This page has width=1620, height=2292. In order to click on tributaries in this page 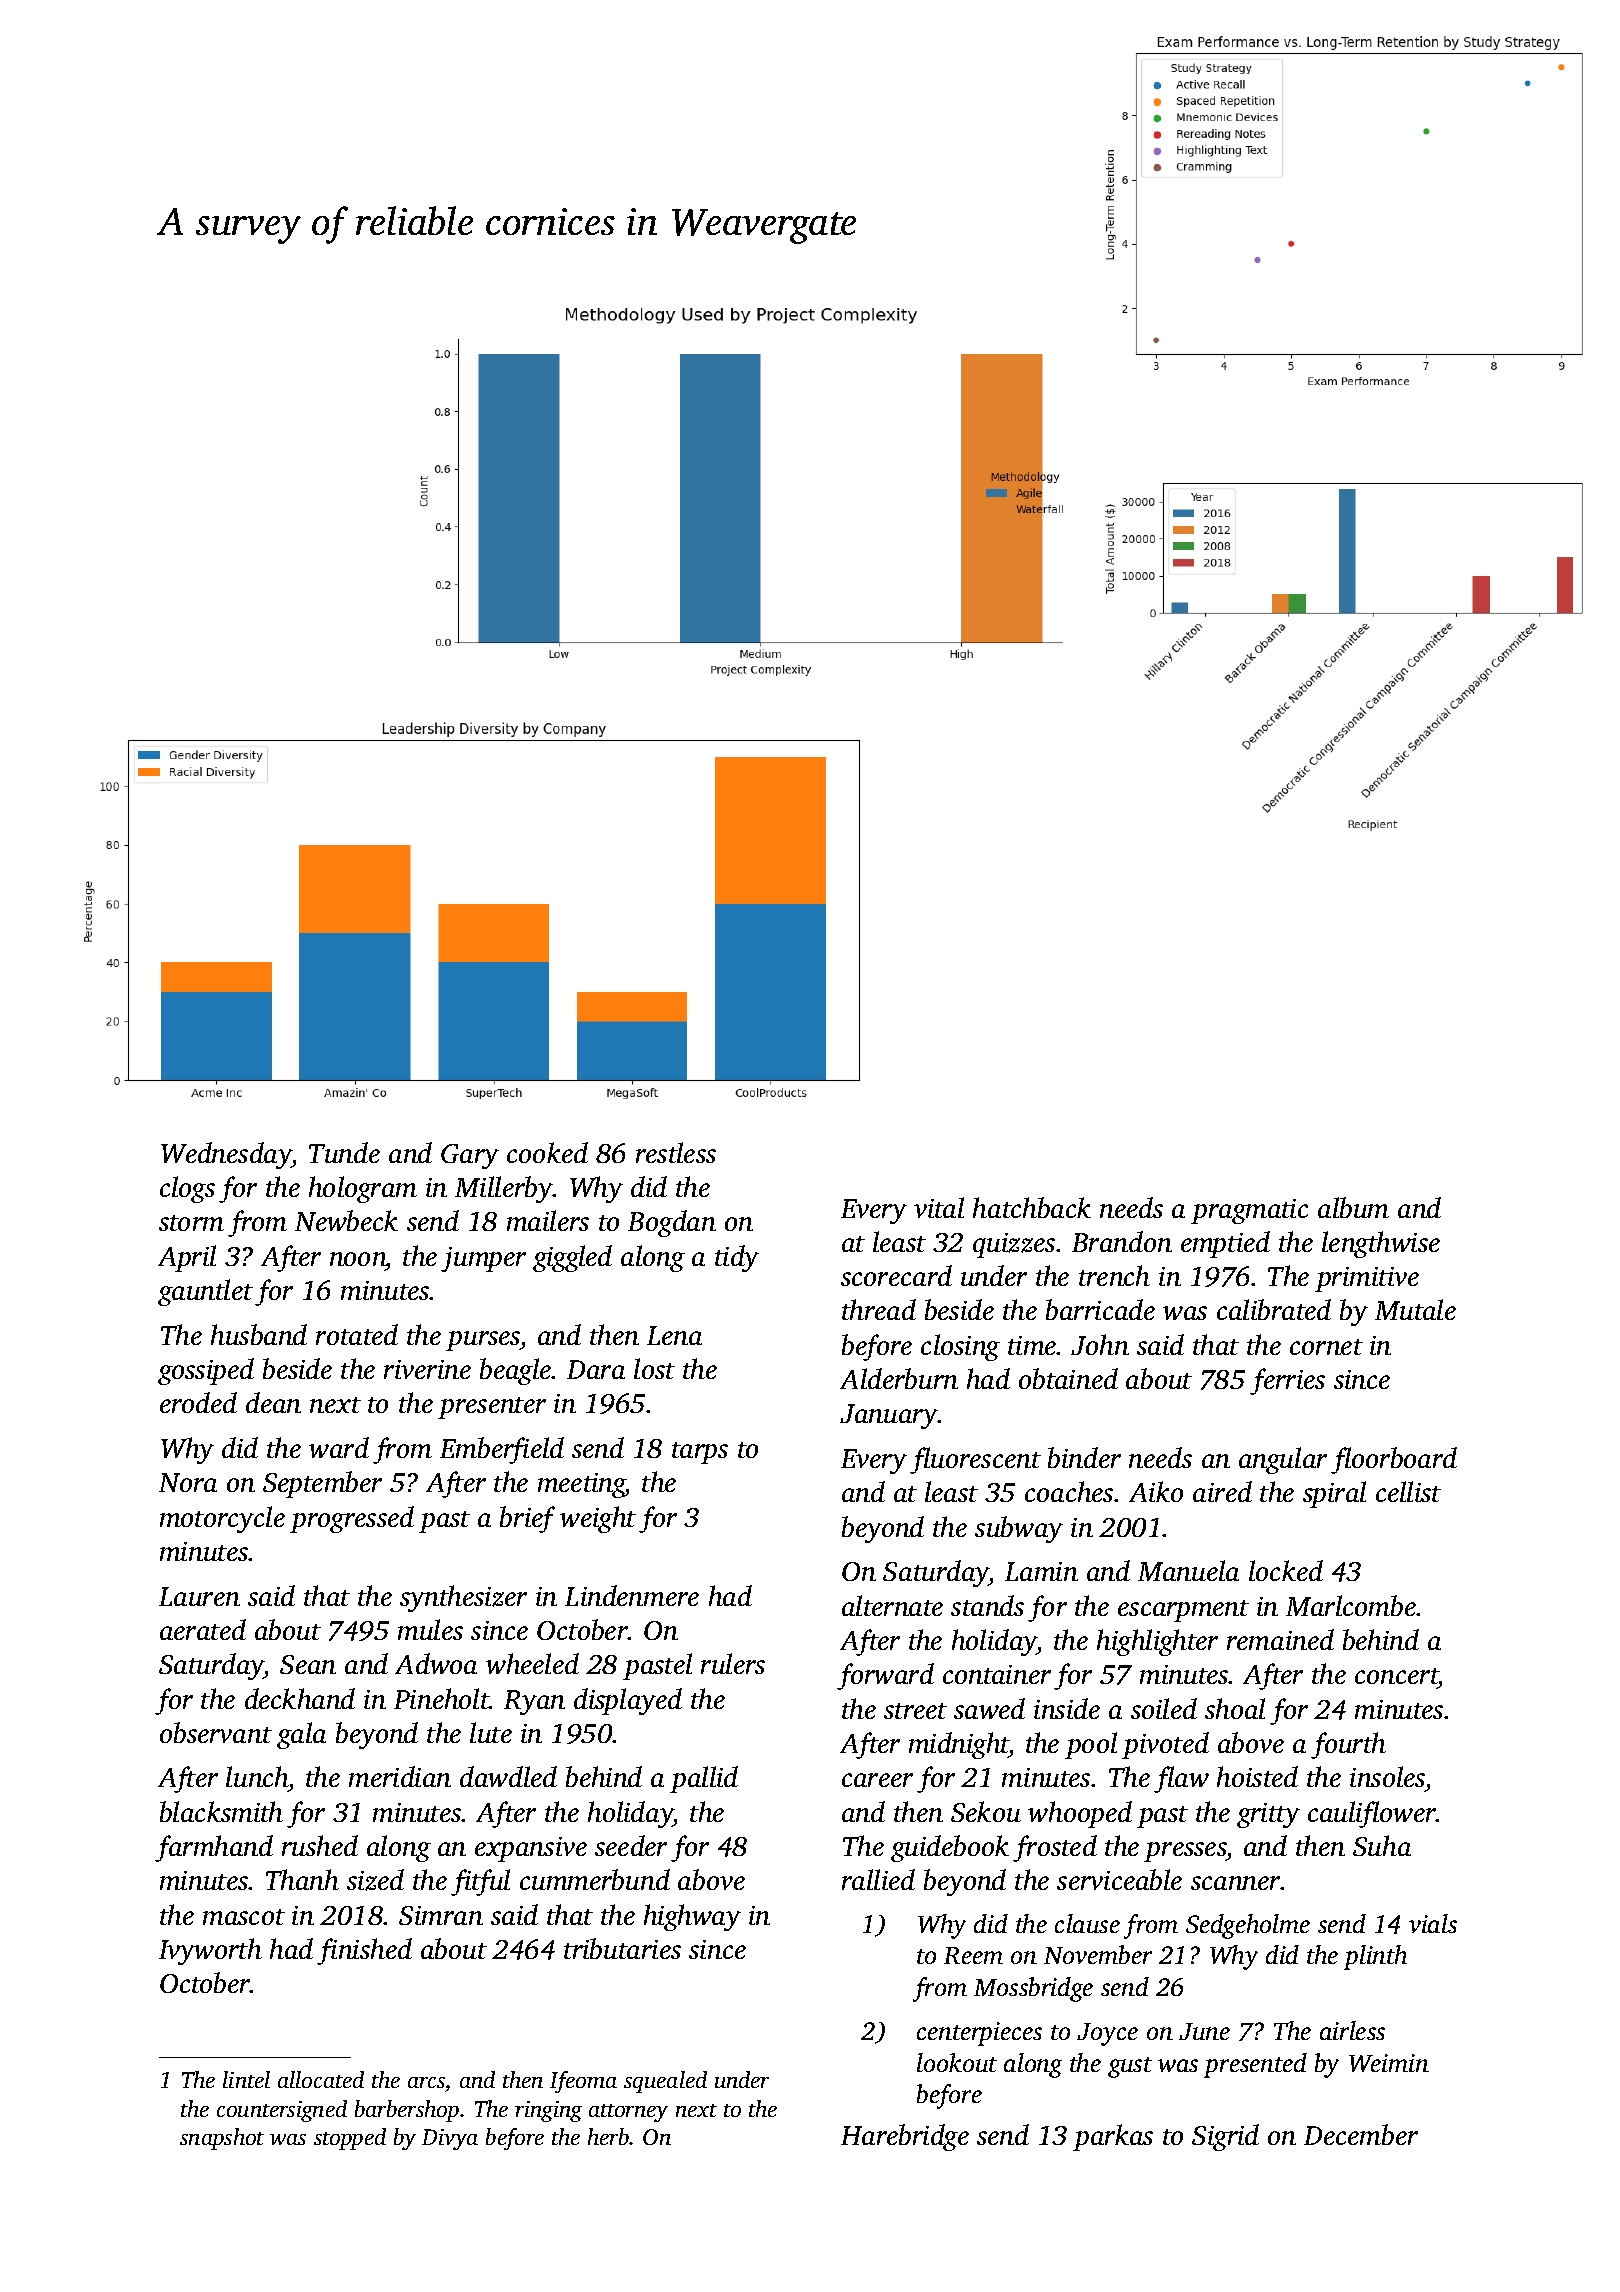, I will do `click(622, 1948)`.
